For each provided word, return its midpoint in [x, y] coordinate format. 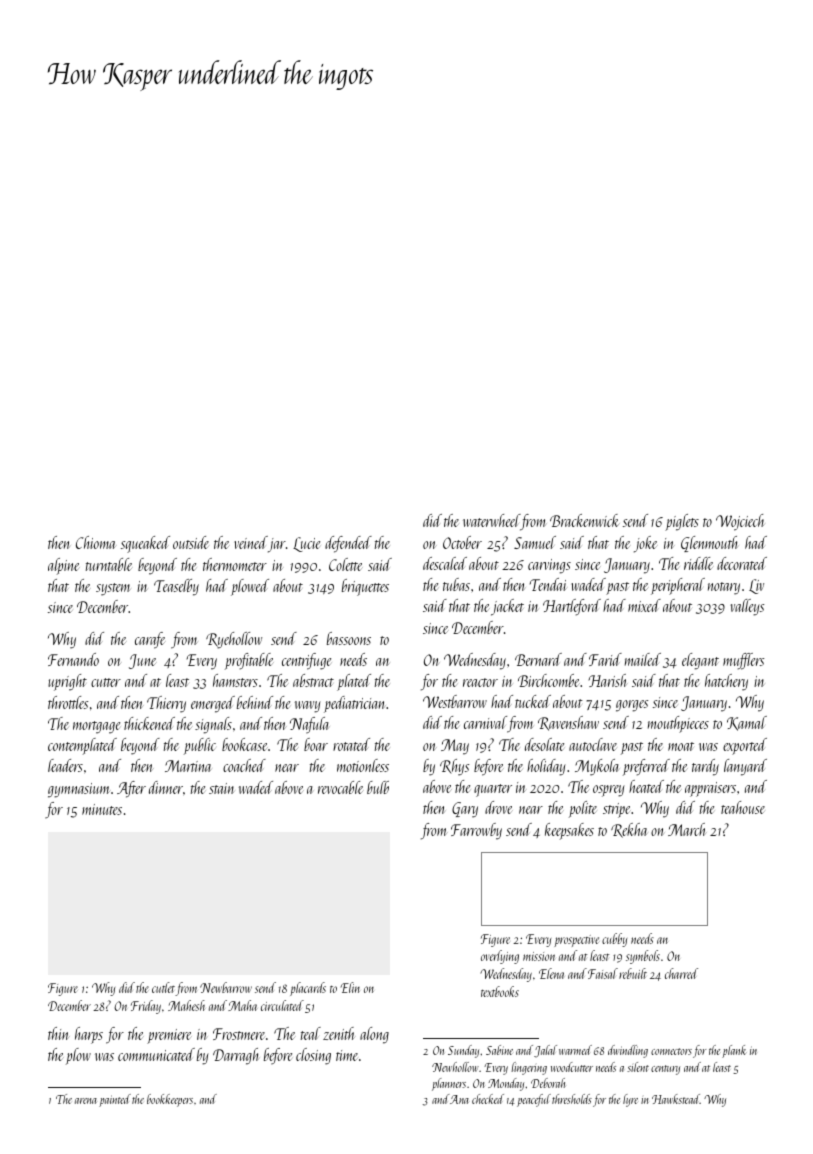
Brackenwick [585, 520]
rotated [351, 744]
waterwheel [491, 520]
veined [251, 542]
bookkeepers [170, 1100]
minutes [102, 809]
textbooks [500, 991]
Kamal [747, 723]
